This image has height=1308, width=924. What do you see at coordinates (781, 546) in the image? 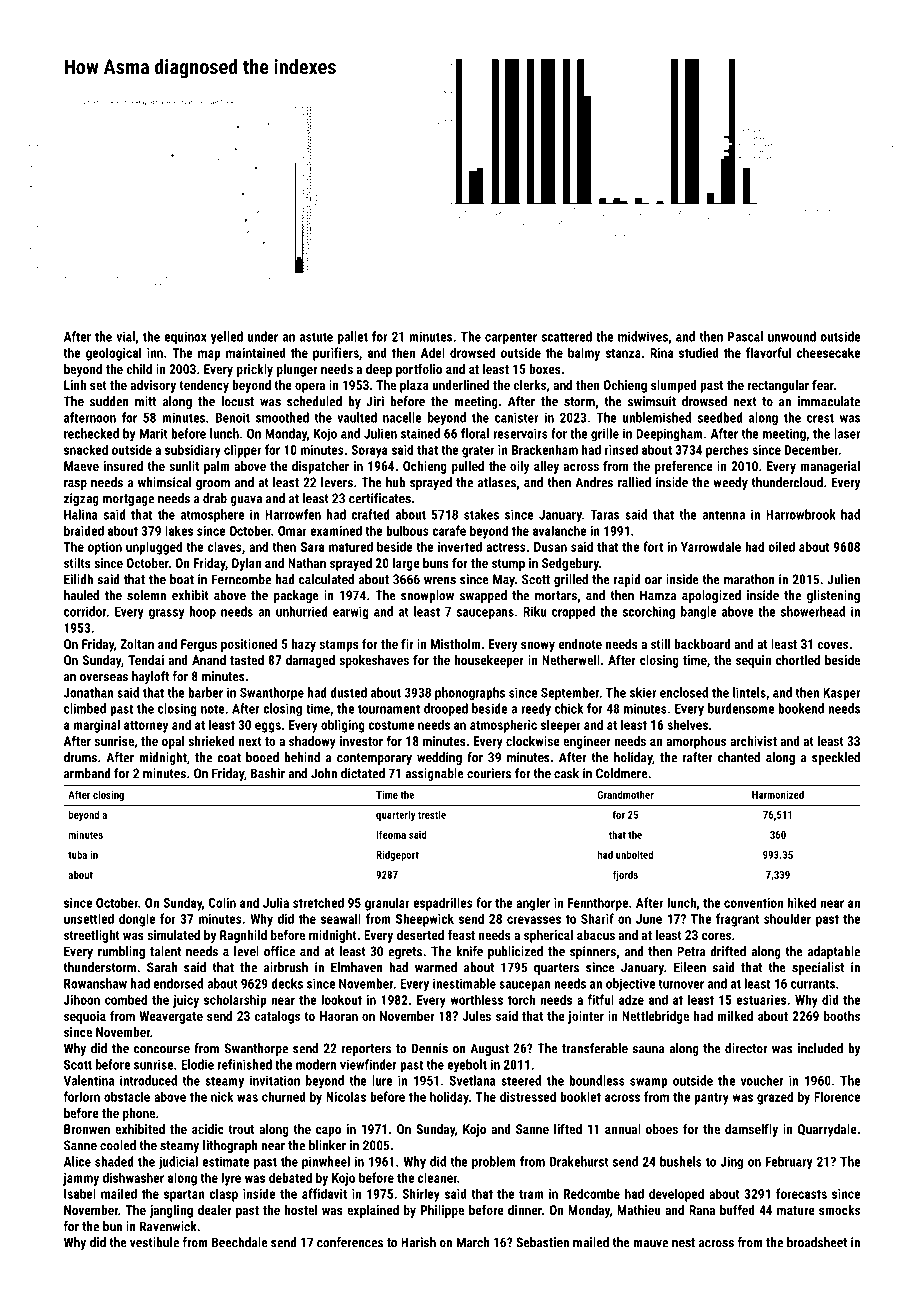
I see `oiled` at bounding box center [781, 546].
